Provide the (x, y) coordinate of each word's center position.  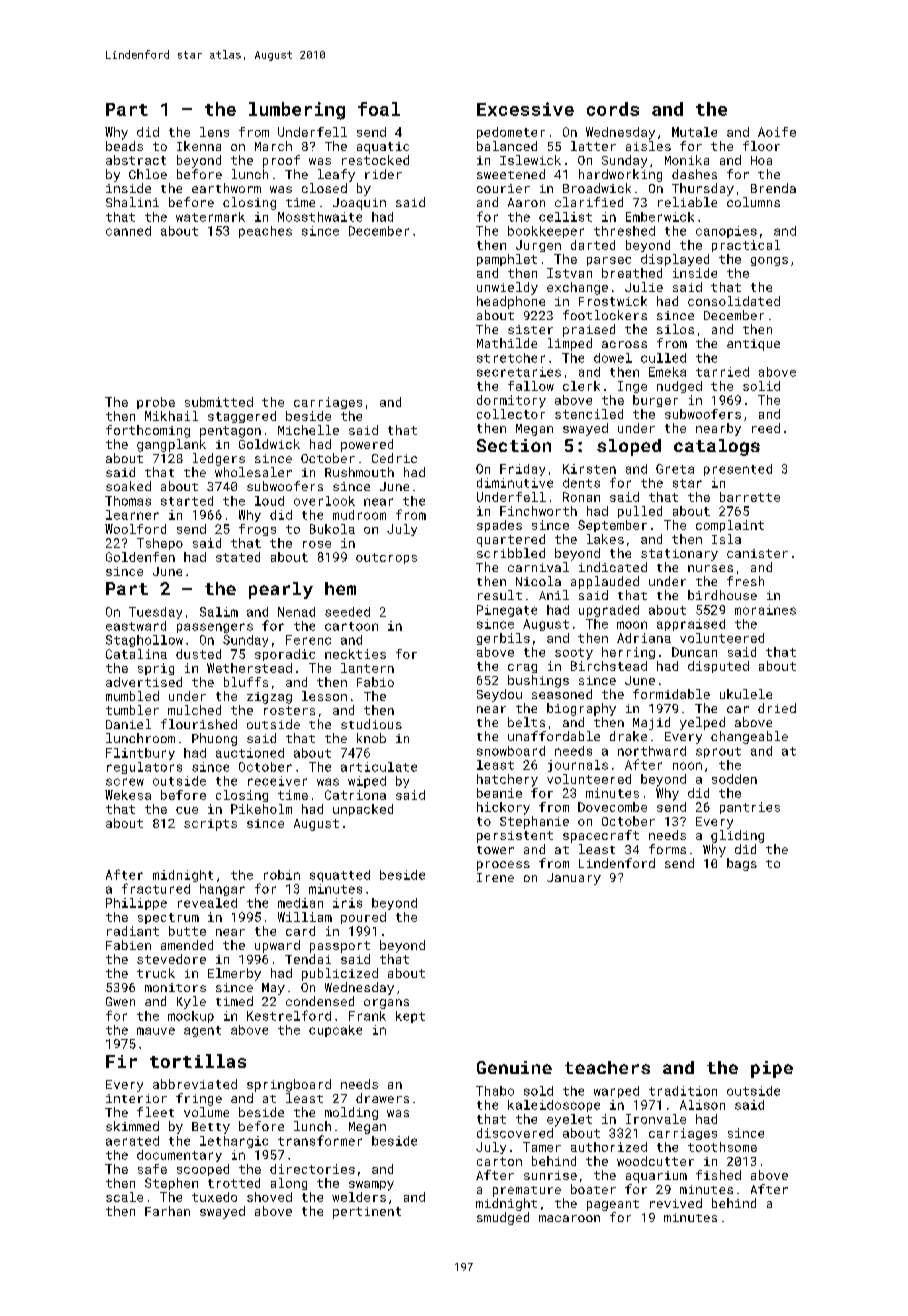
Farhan (167, 1211)
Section (514, 445)
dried (777, 708)
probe (156, 403)
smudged (503, 1218)
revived (676, 1203)
